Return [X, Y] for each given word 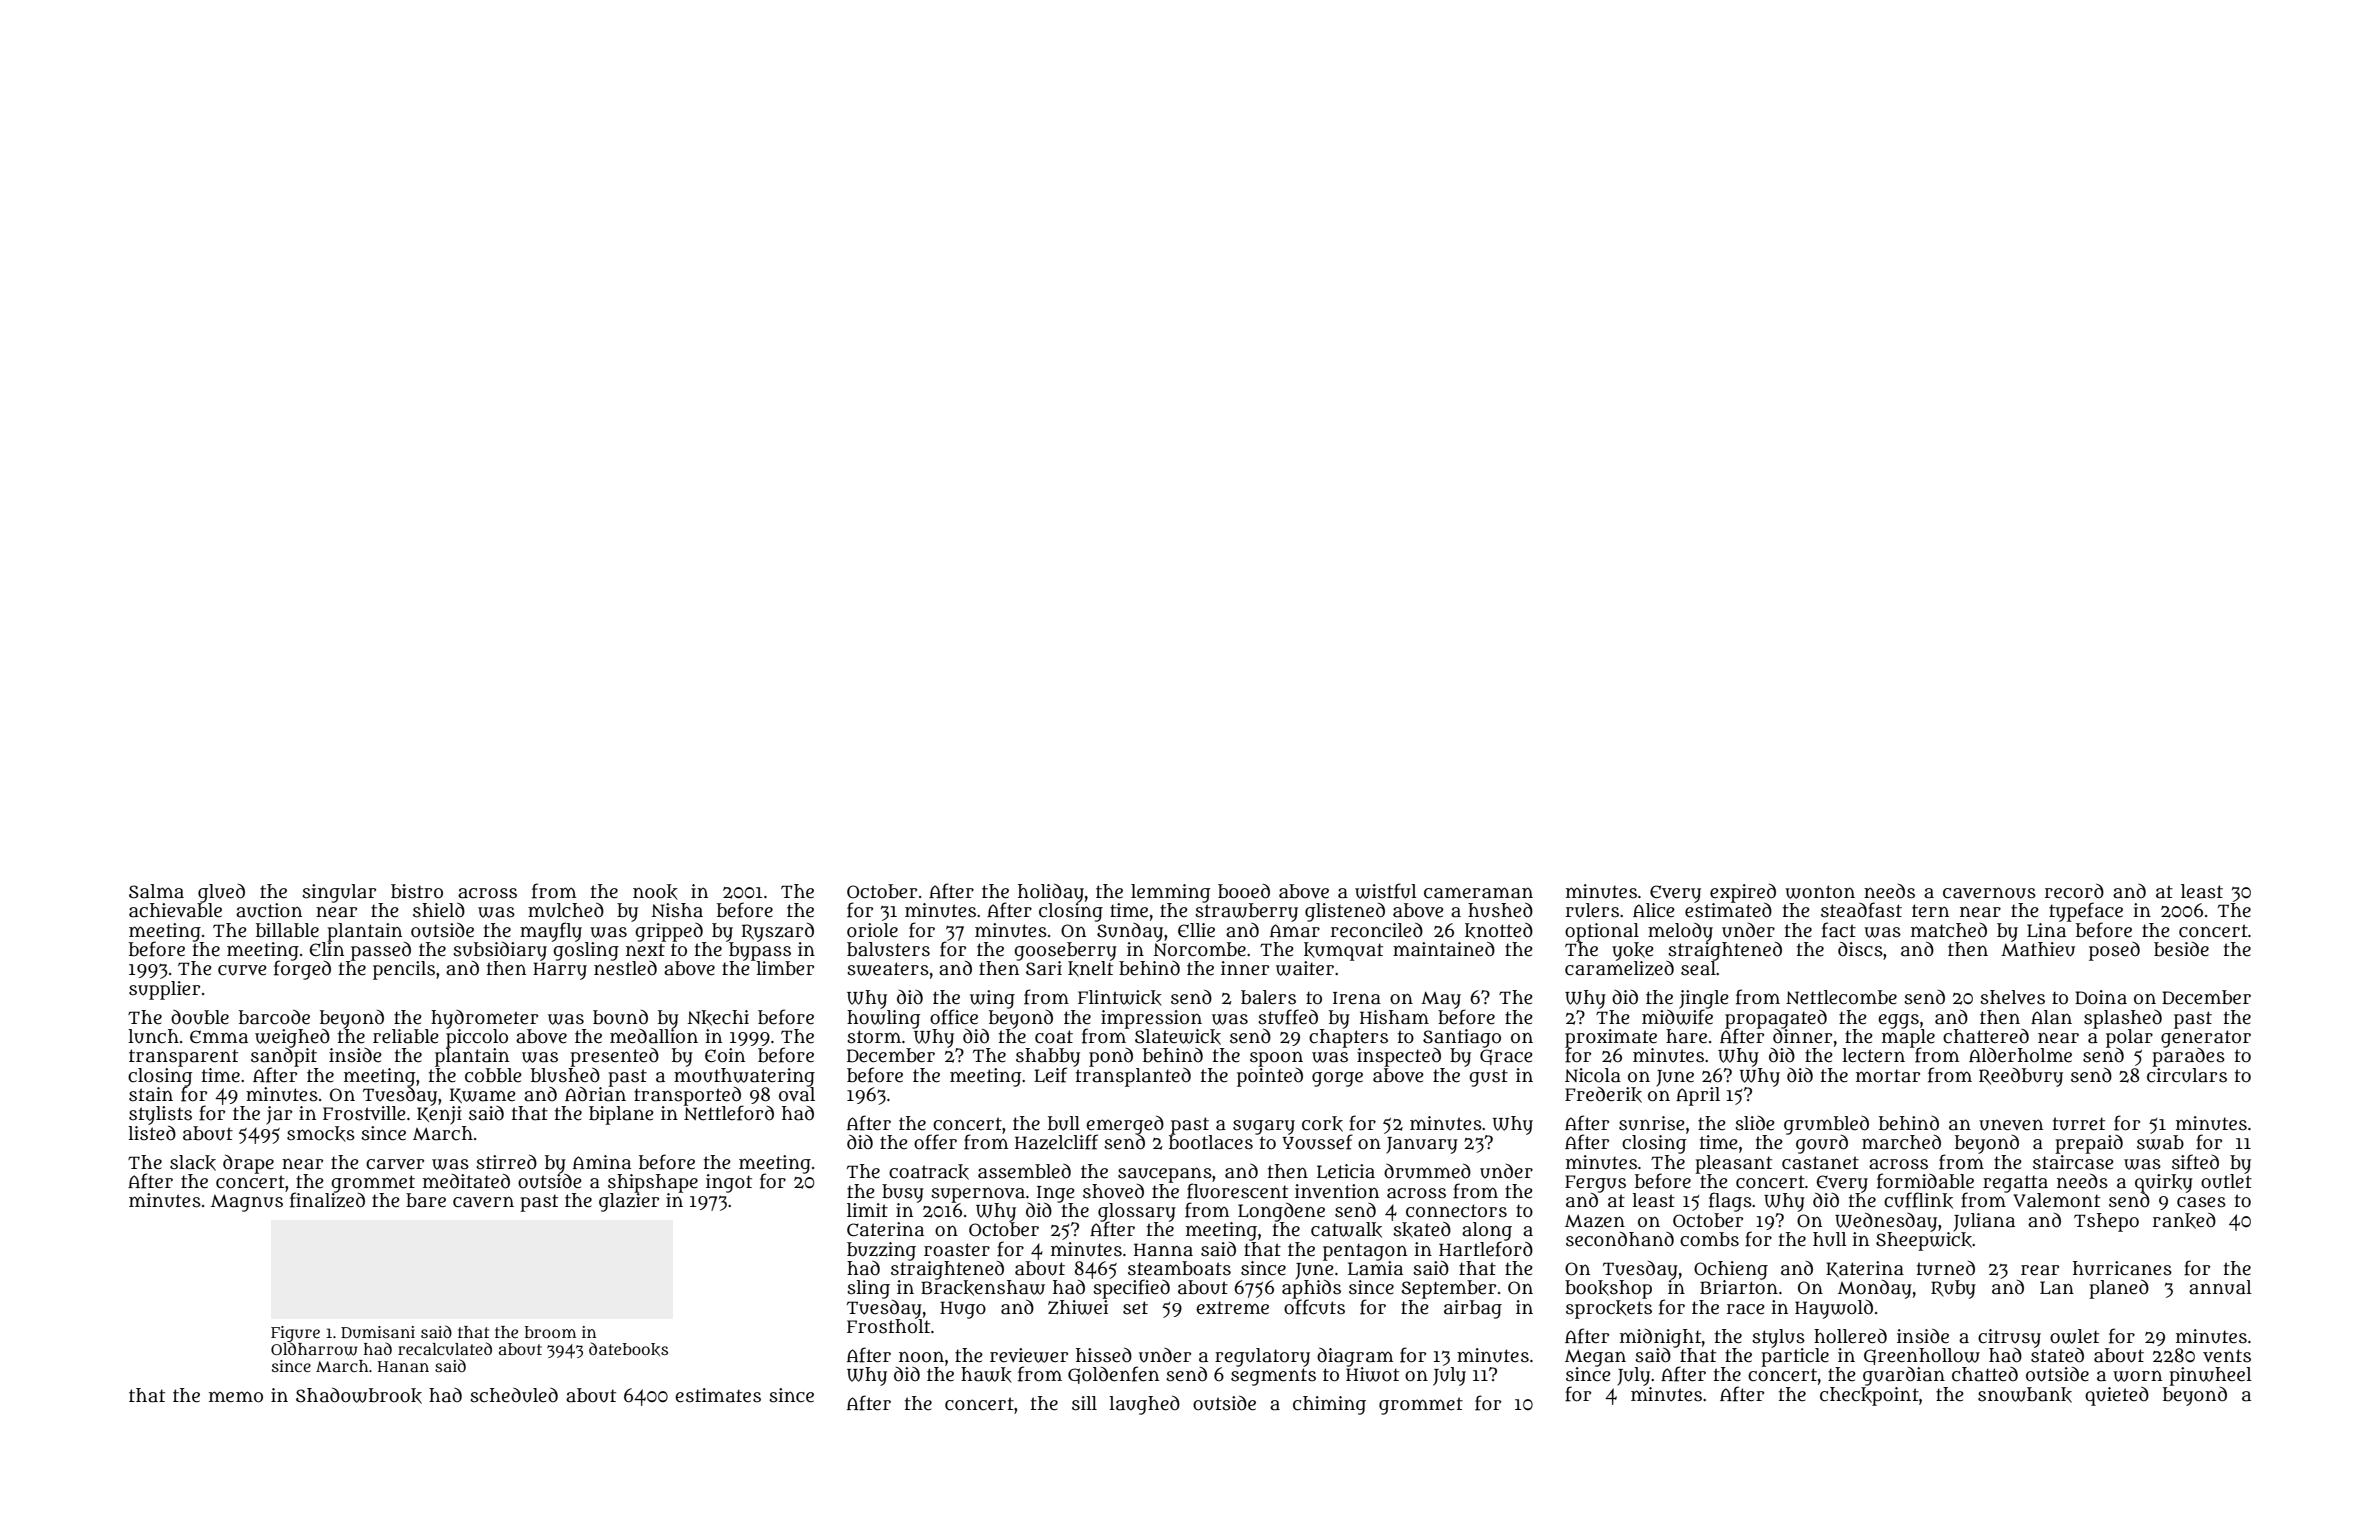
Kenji [439, 1115]
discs [1860, 949]
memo [236, 1397]
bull [1064, 1123]
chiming [1329, 1405]
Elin [327, 949]
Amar [1295, 931]
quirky [2164, 1183]
